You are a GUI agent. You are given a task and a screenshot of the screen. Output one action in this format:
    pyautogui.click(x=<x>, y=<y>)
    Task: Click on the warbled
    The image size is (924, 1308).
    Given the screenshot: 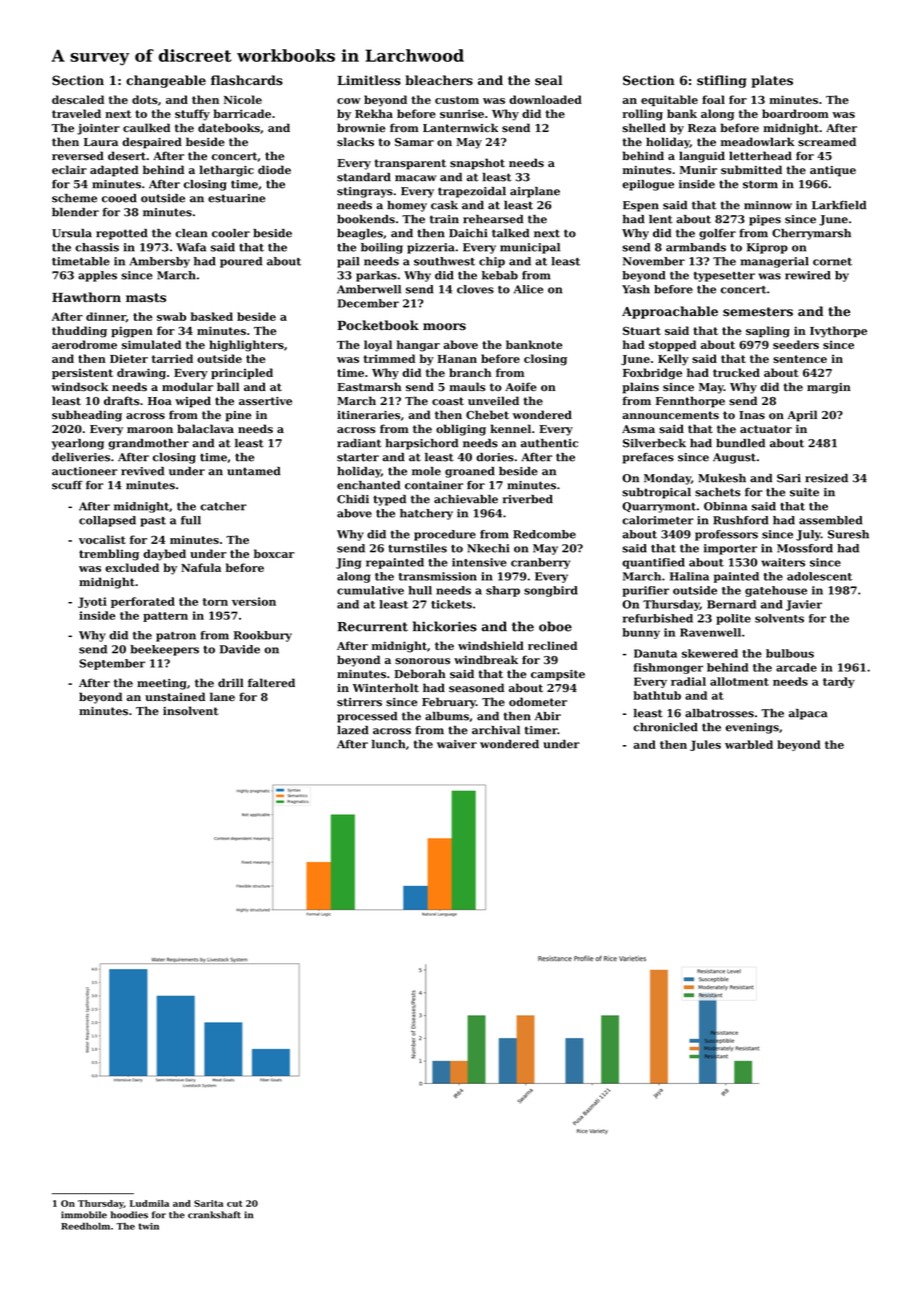 What is the action you would take?
    pyautogui.click(x=749, y=744)
